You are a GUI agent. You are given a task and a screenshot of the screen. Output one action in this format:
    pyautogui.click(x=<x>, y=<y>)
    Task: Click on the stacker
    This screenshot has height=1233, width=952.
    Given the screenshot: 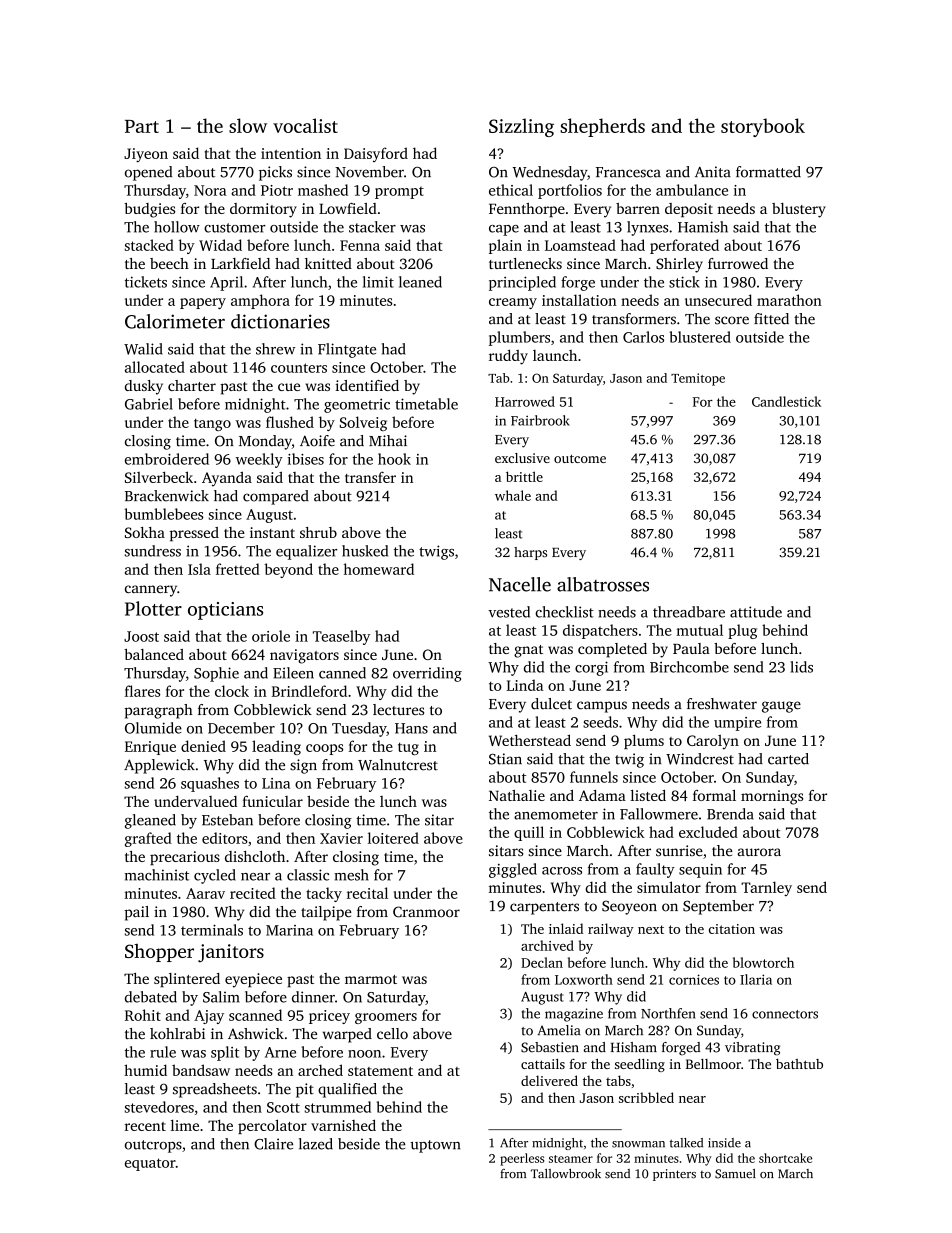 What is the action you would take?
    pyautogui.click(x=372, y=227)
